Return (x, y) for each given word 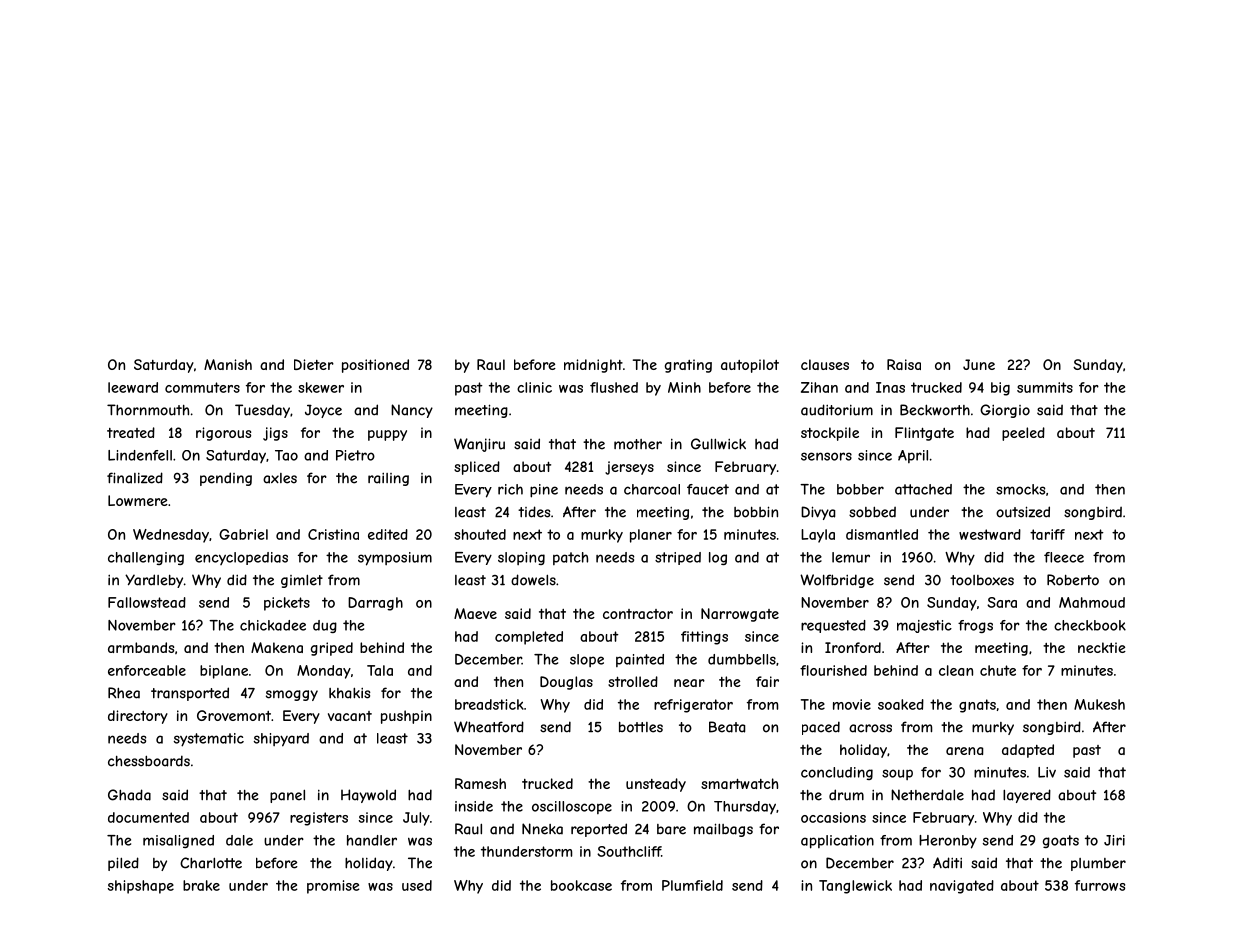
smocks (1020, 489)
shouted (480, 534)
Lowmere (138, 500)
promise (333, 887)
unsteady (656, 785)
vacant (350, 716)
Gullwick (718, 444)
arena (964, 751)
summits (1045, 387)
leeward (133, 387)
